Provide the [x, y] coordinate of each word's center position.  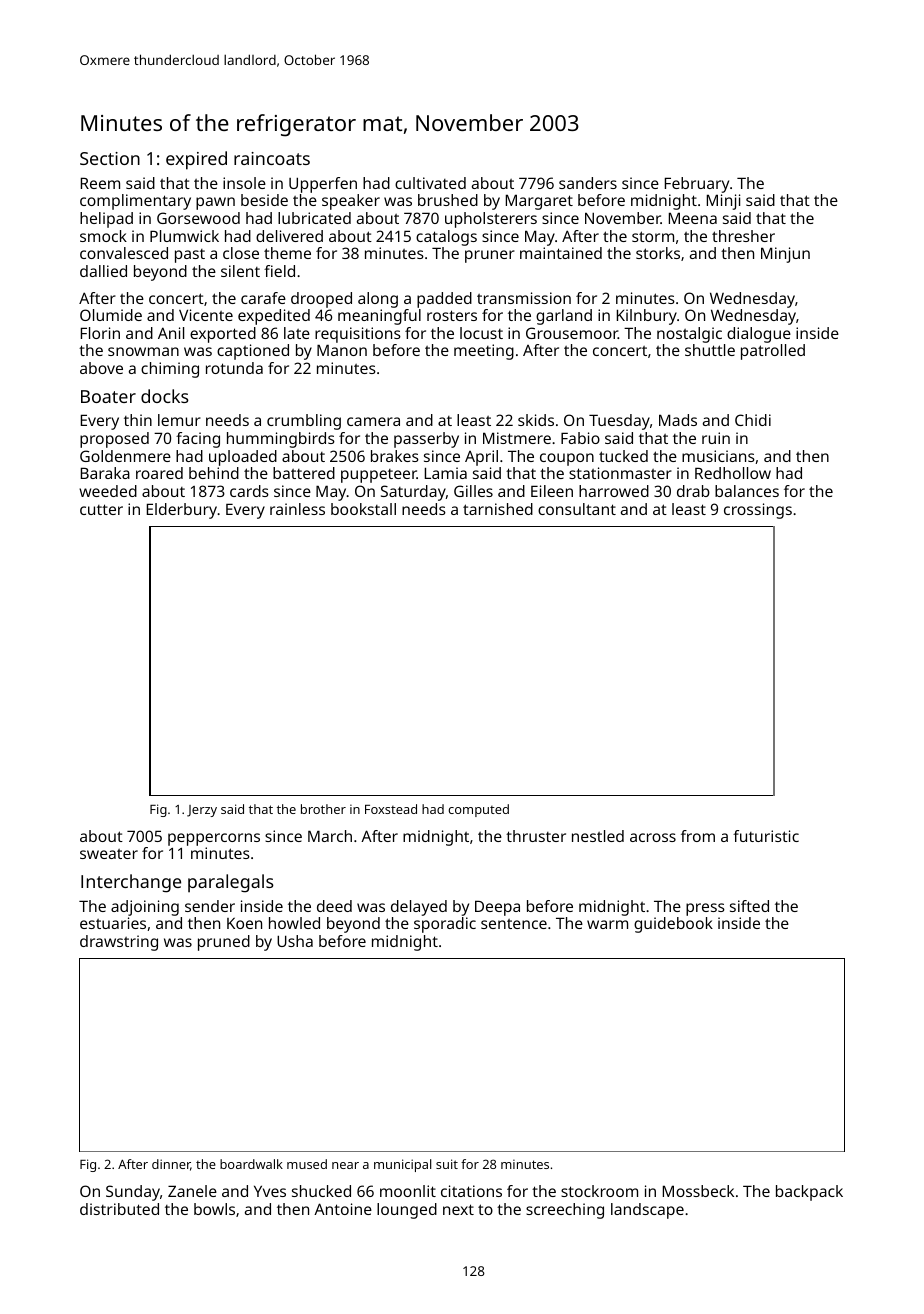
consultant [577, 509]
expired [196, 160]
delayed [419, 908]
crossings [758, 511]
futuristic [766, 836]
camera [373, 421]
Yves [270, 1191]
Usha [295, 941]
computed [478, 810]
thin [138, 420]
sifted [749, 906]
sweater [109, 854]
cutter [101, 509]
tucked [623, 456]
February [697, 185]
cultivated [430, 183]
